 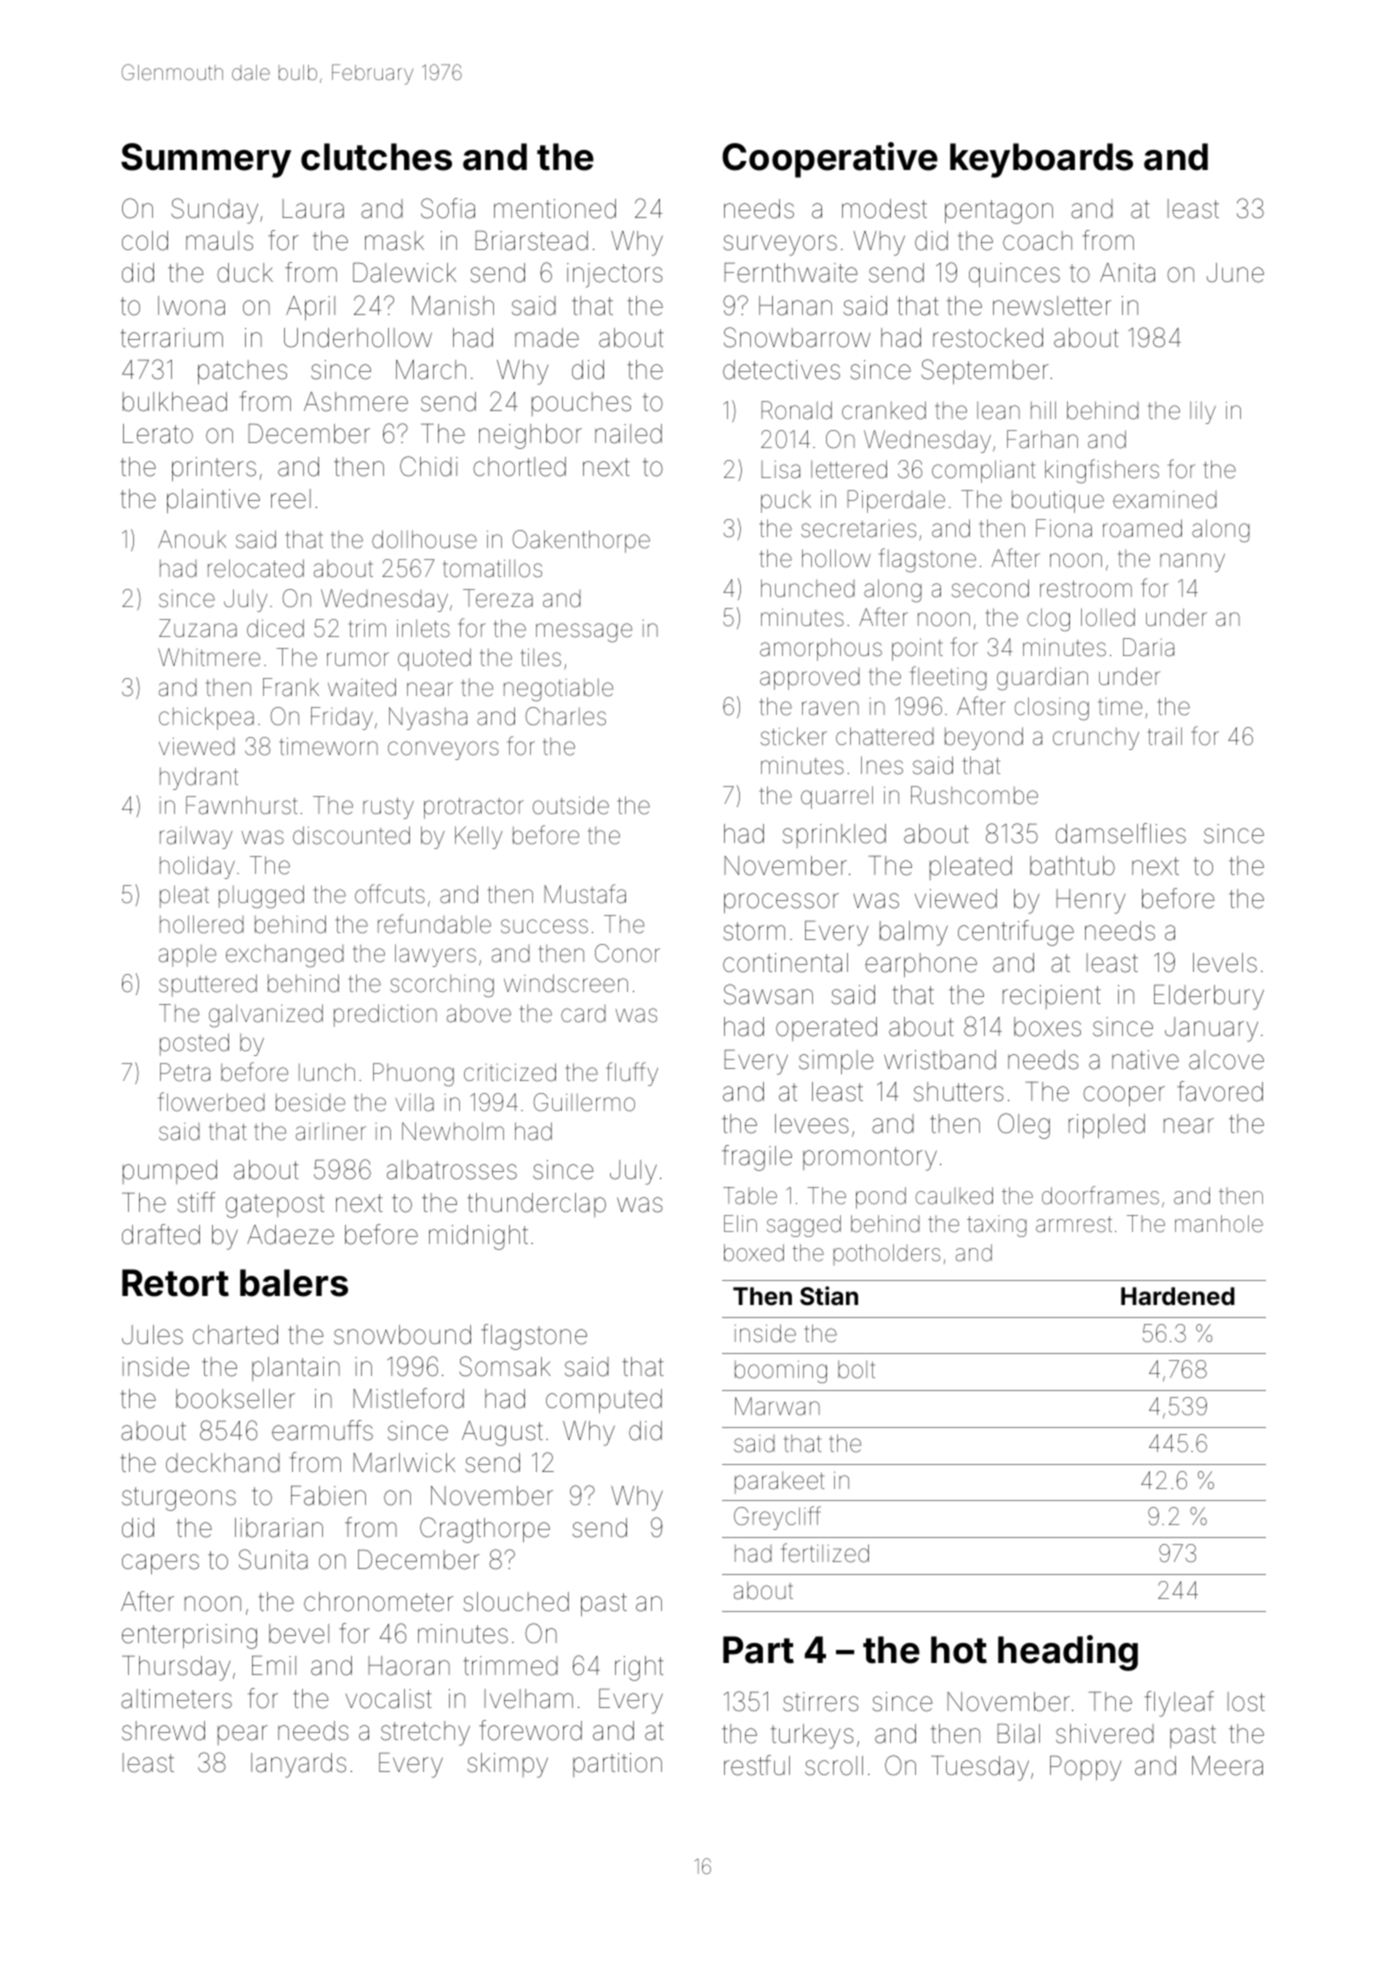 What do you see at coordinates (1041, 160) in the screenshot?
I see `keyboards` at bounding box center [1041, 160].
